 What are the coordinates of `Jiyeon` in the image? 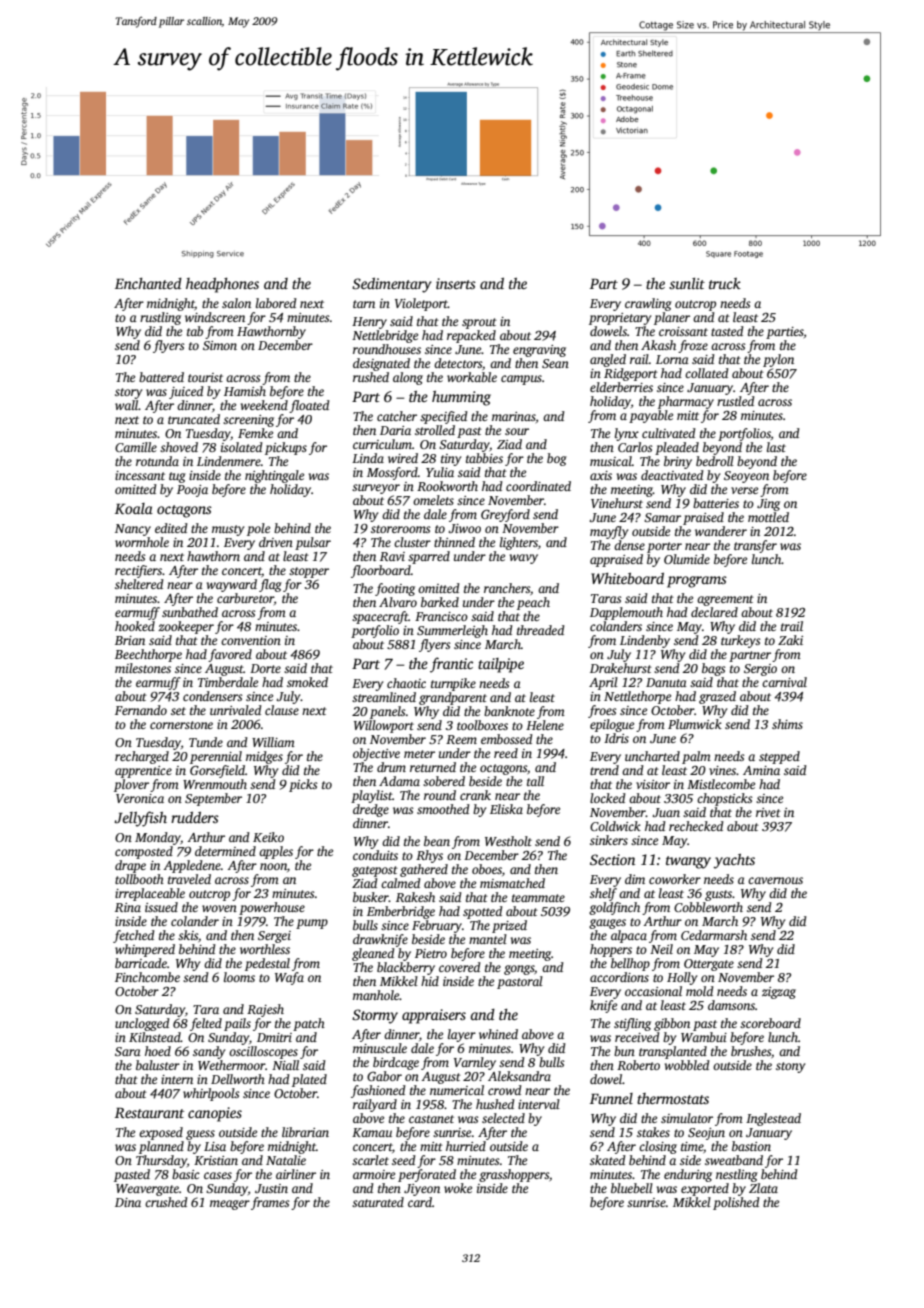 It's located at (422, 1190).
